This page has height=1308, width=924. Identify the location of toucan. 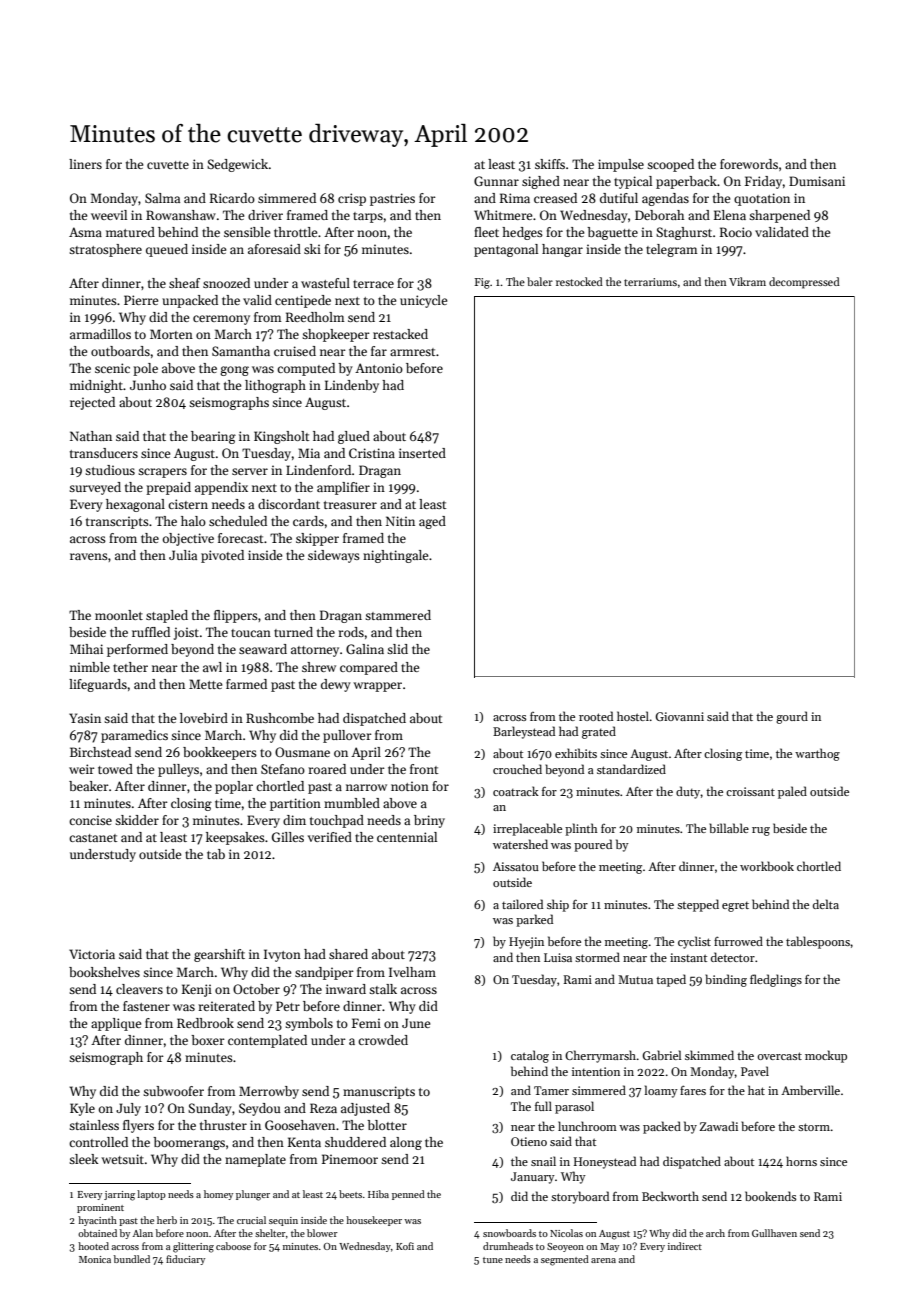
(251, 633).
